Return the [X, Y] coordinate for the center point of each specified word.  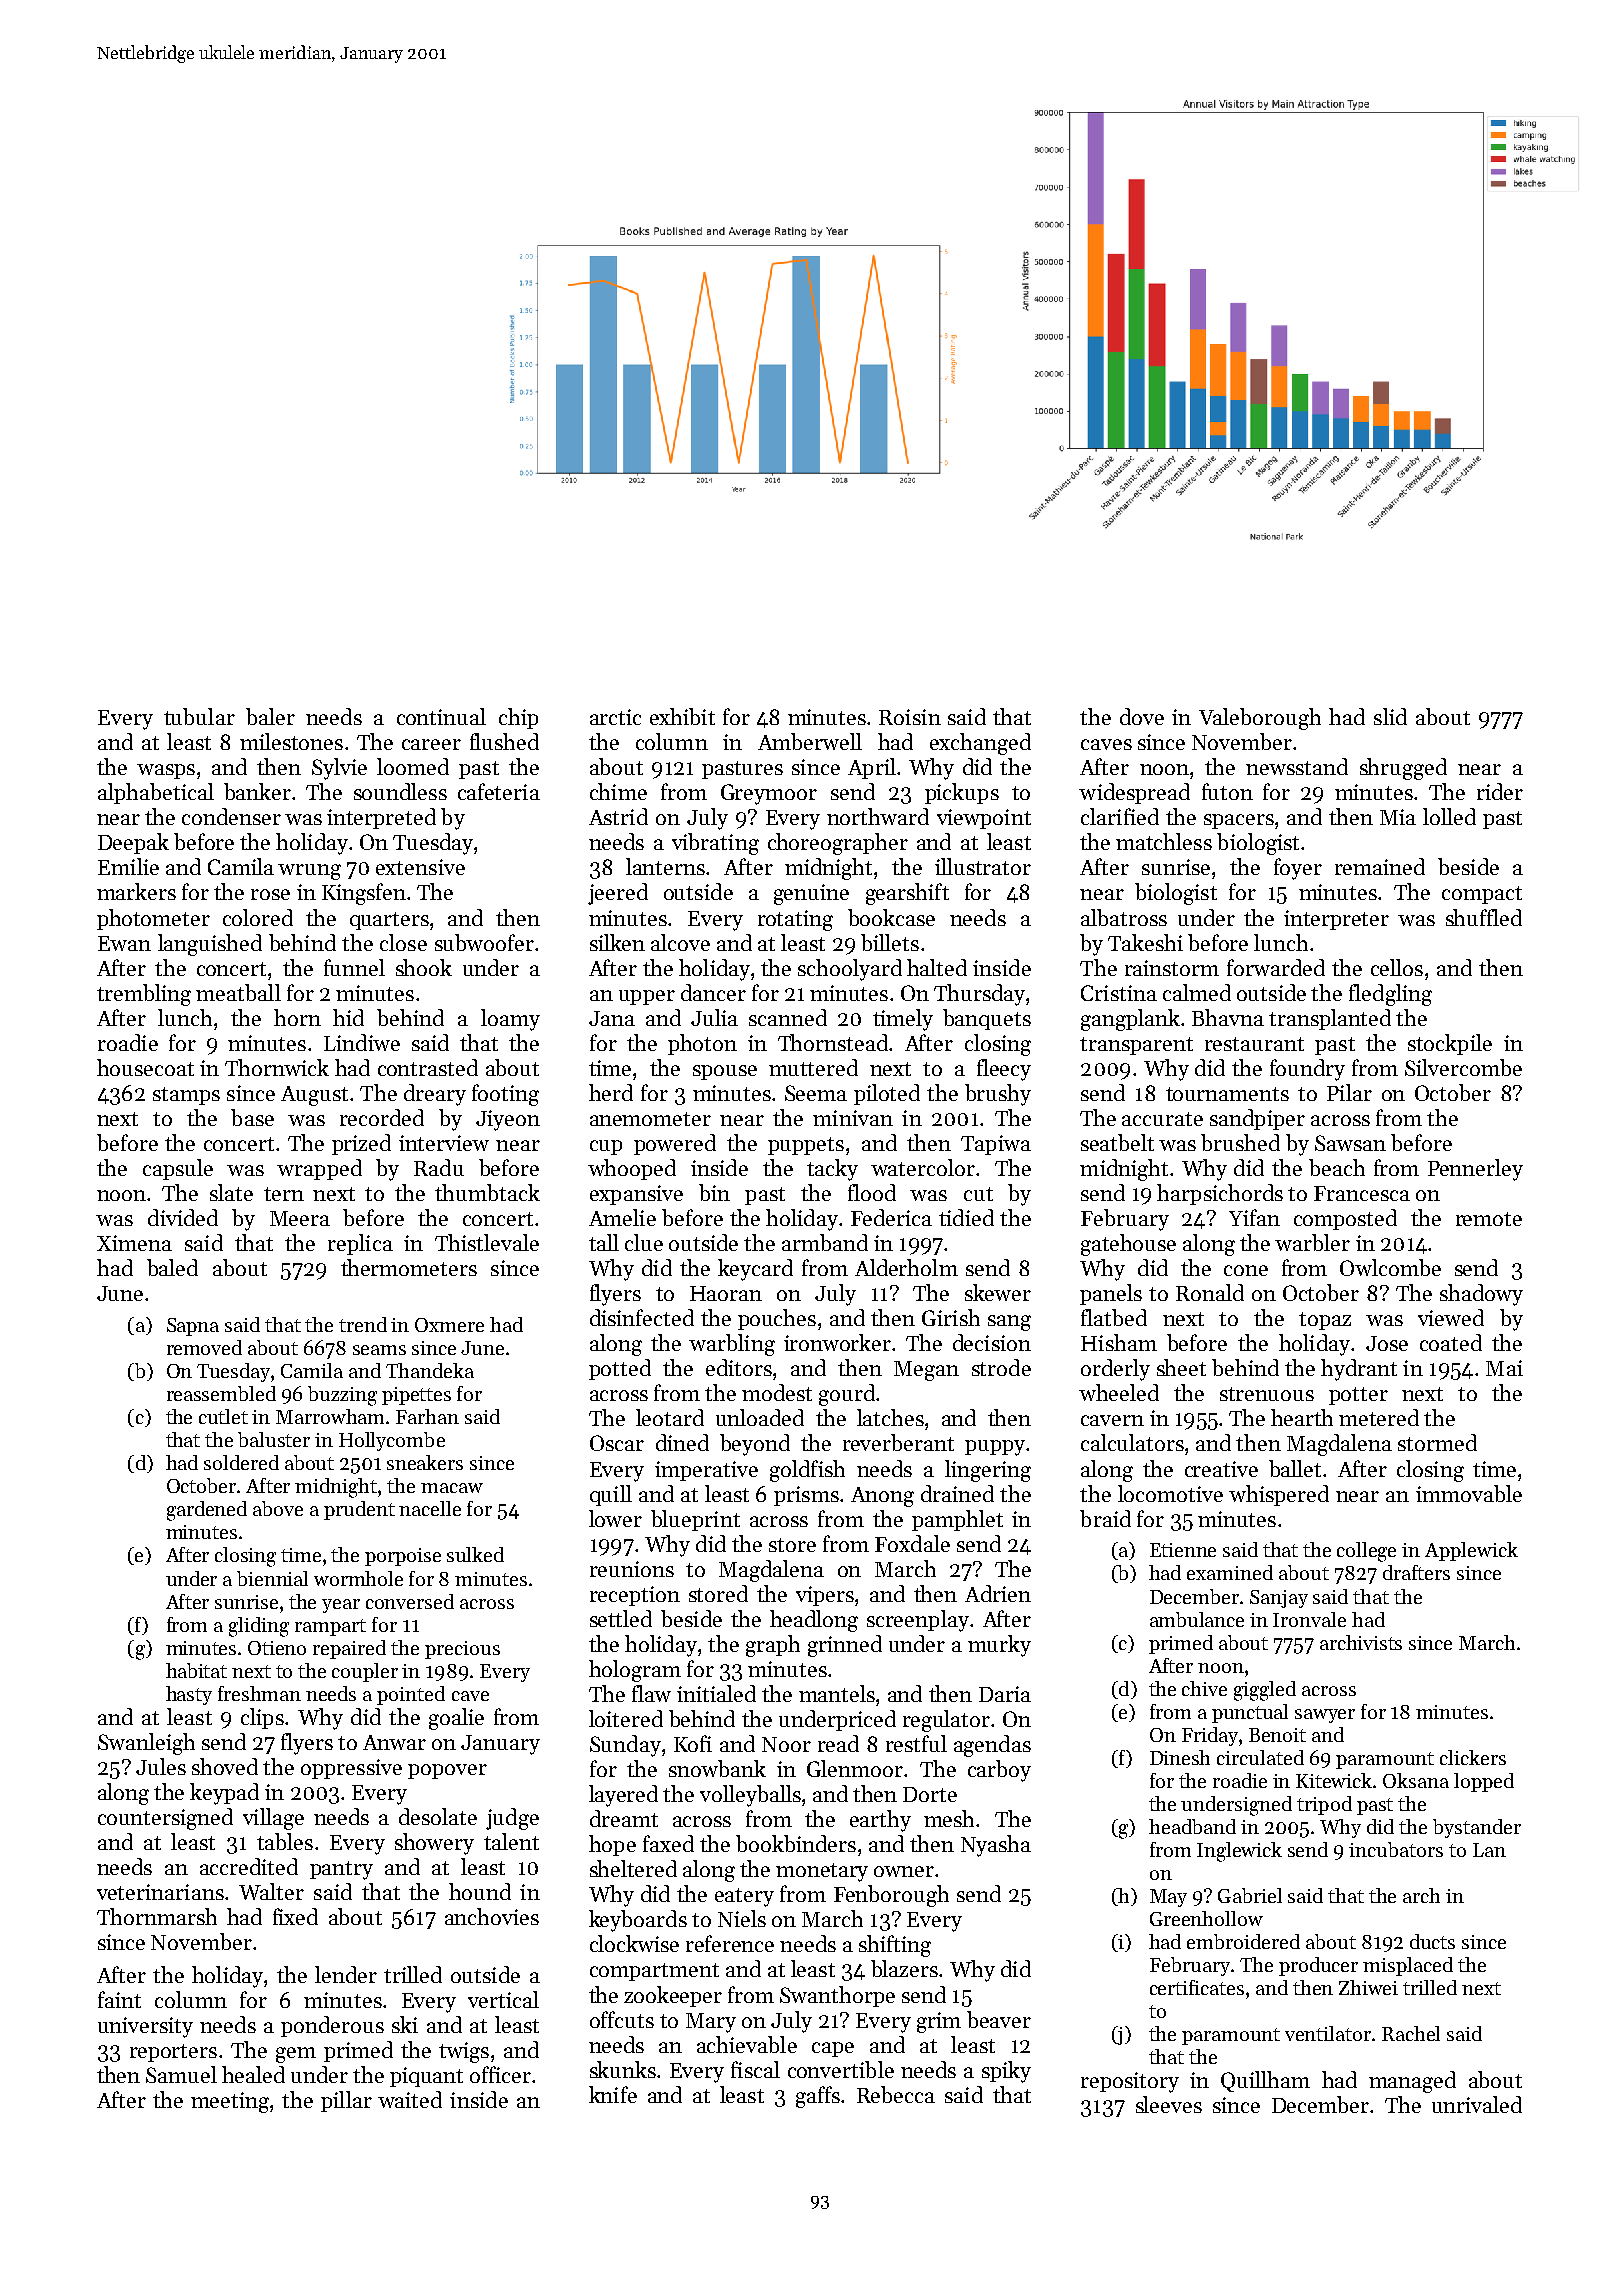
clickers [1473, 1757]
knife [613, 2094]
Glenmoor [855, 1768]
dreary [435, 1095]
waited [410, 2099]
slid [1390, 716]
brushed [1240, 1142]
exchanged [980, 744]
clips [262, 1718]
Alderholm [906, 1267]
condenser [231, 816]
